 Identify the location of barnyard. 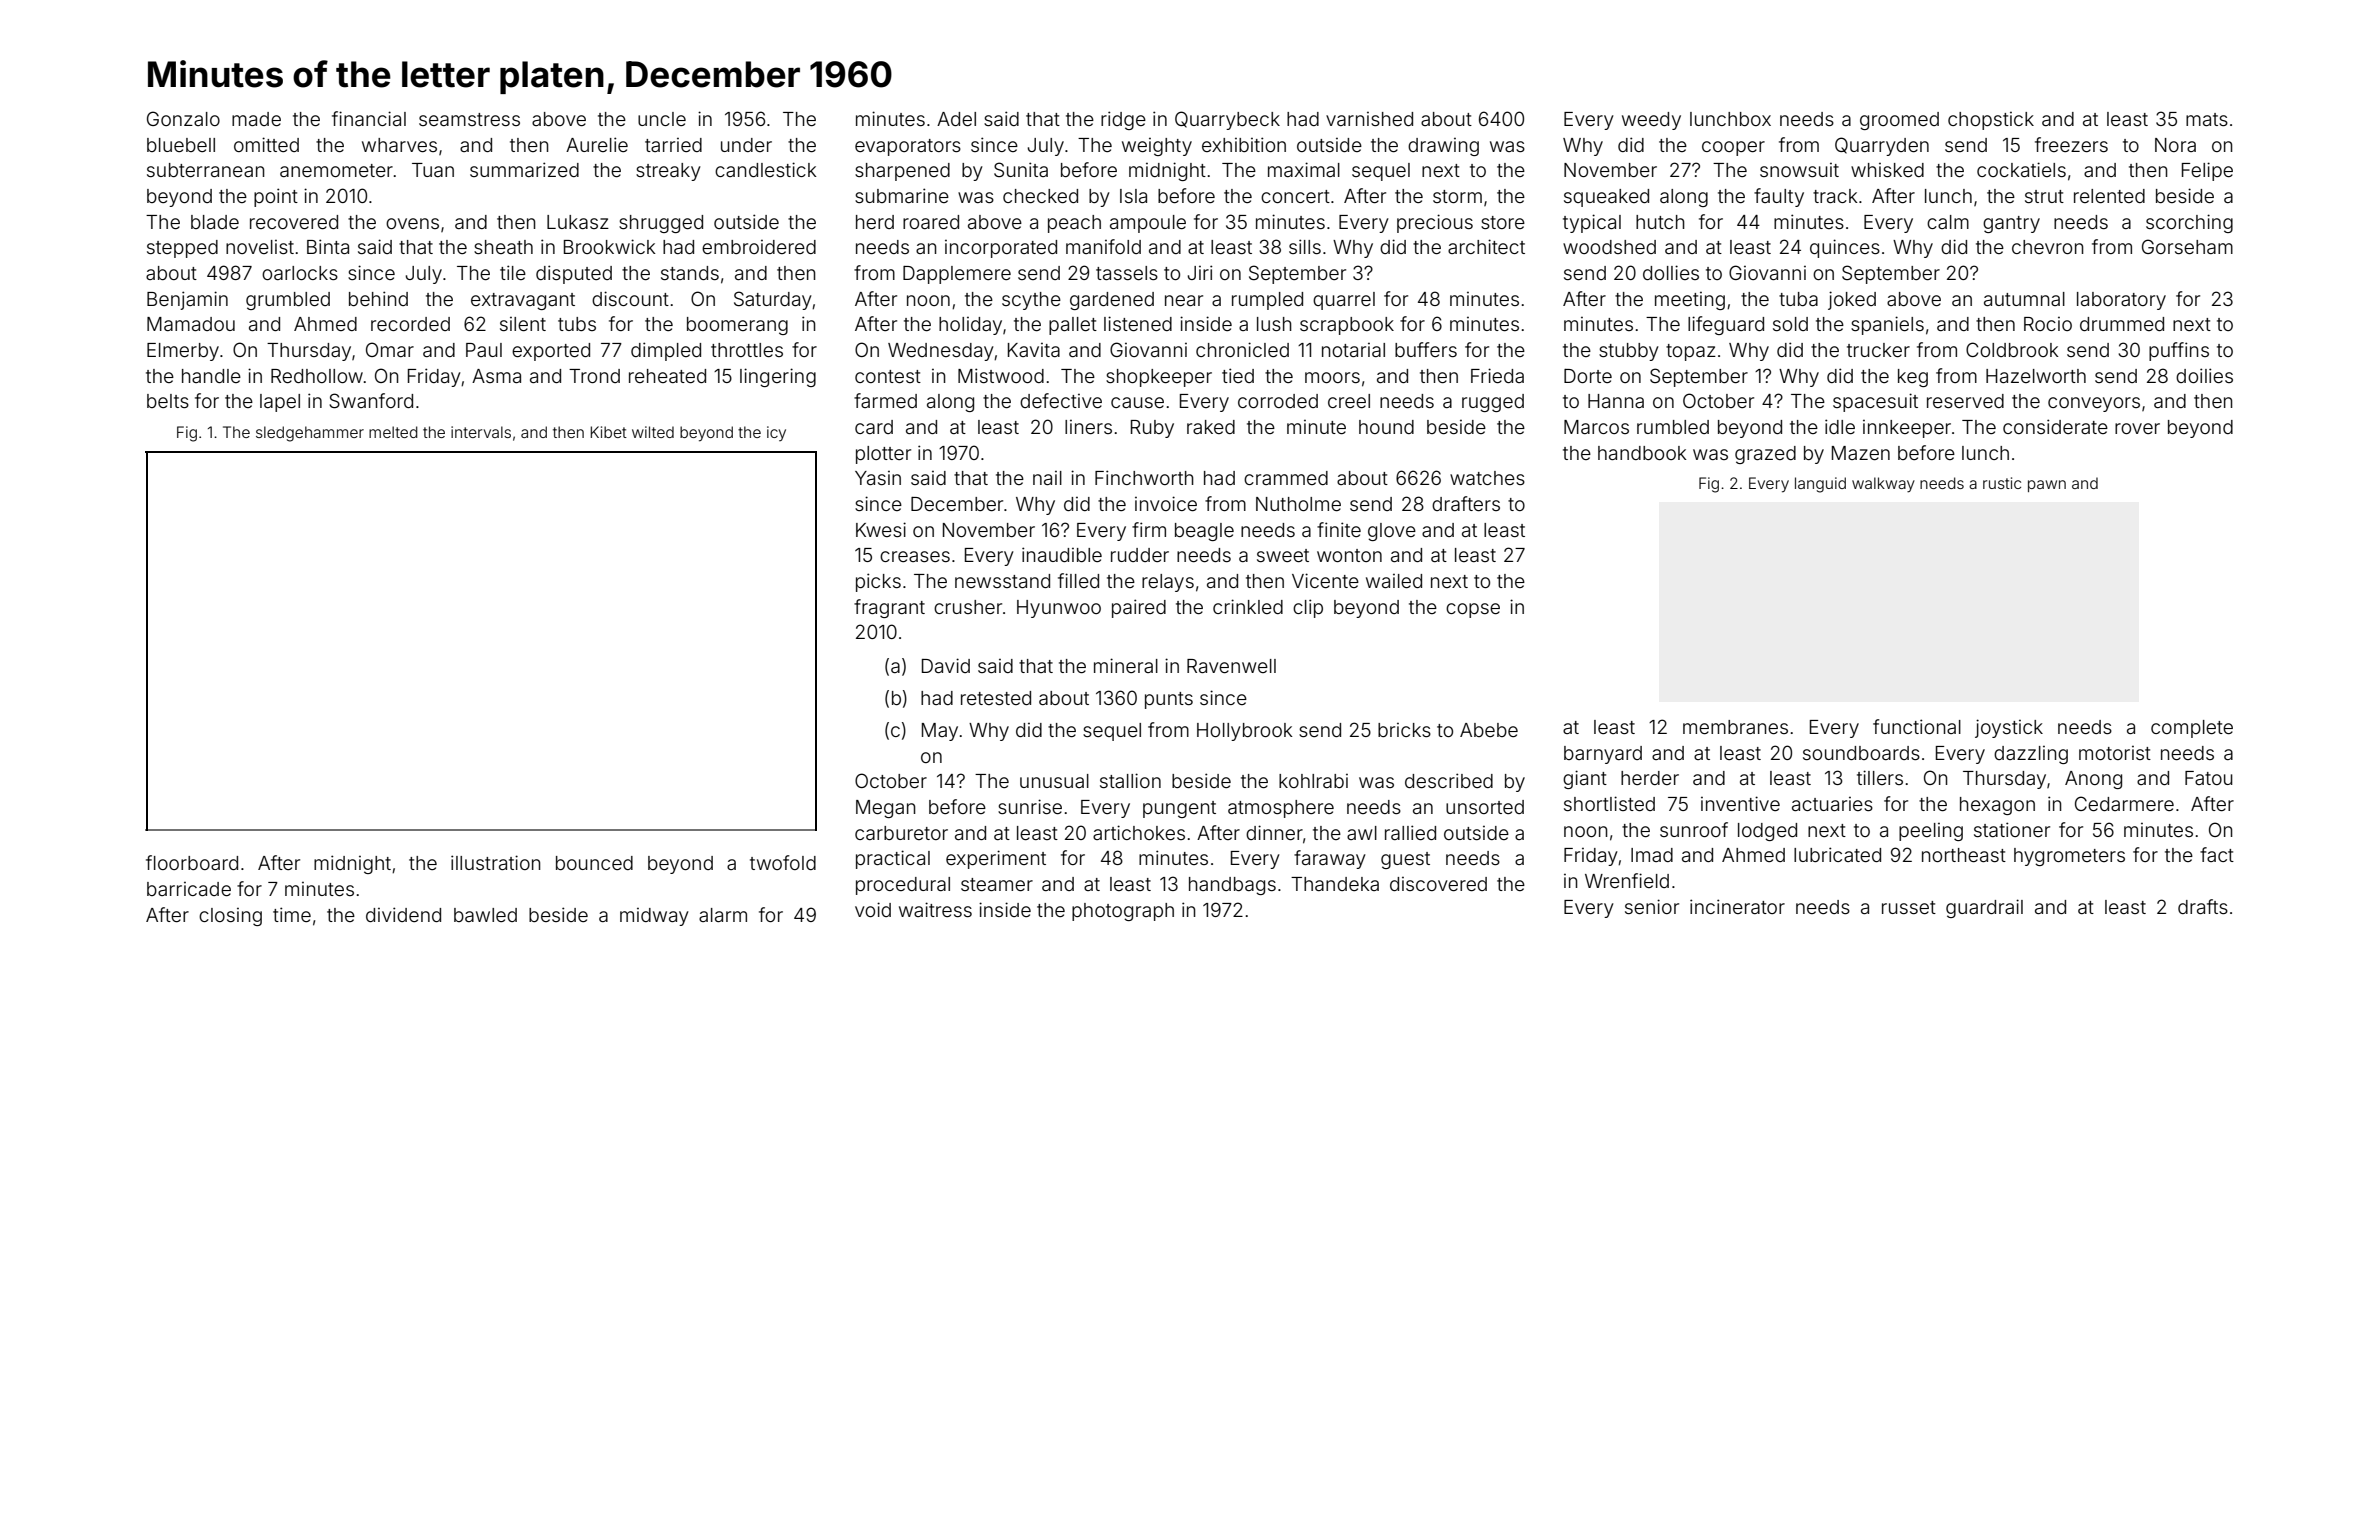
(1603, 755).
